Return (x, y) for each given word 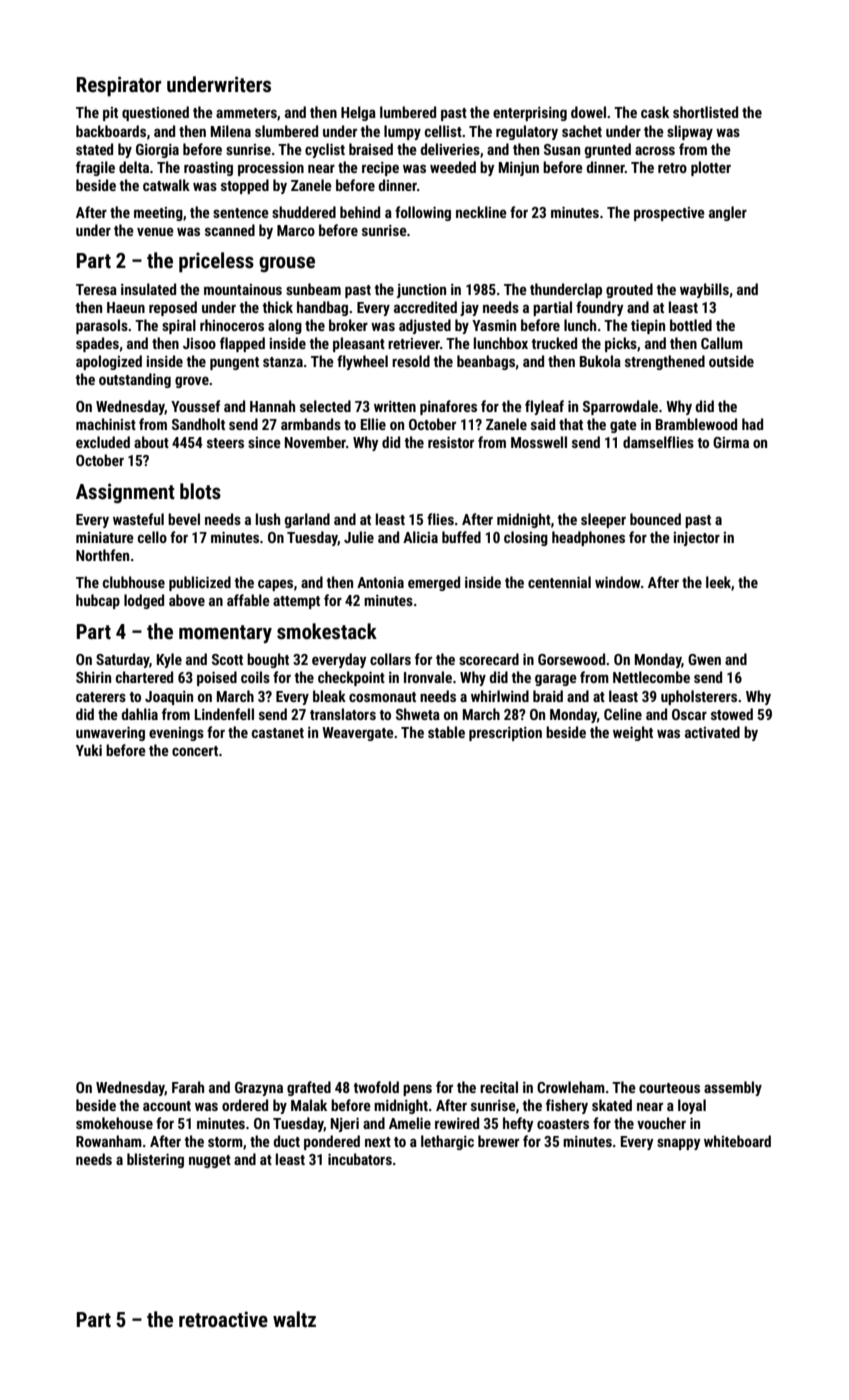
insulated (148, 289)
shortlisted (705, 112)
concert (195, 751)
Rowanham (109, 1141)
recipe (380, 169)
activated (712, 732)
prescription (505, 734)
